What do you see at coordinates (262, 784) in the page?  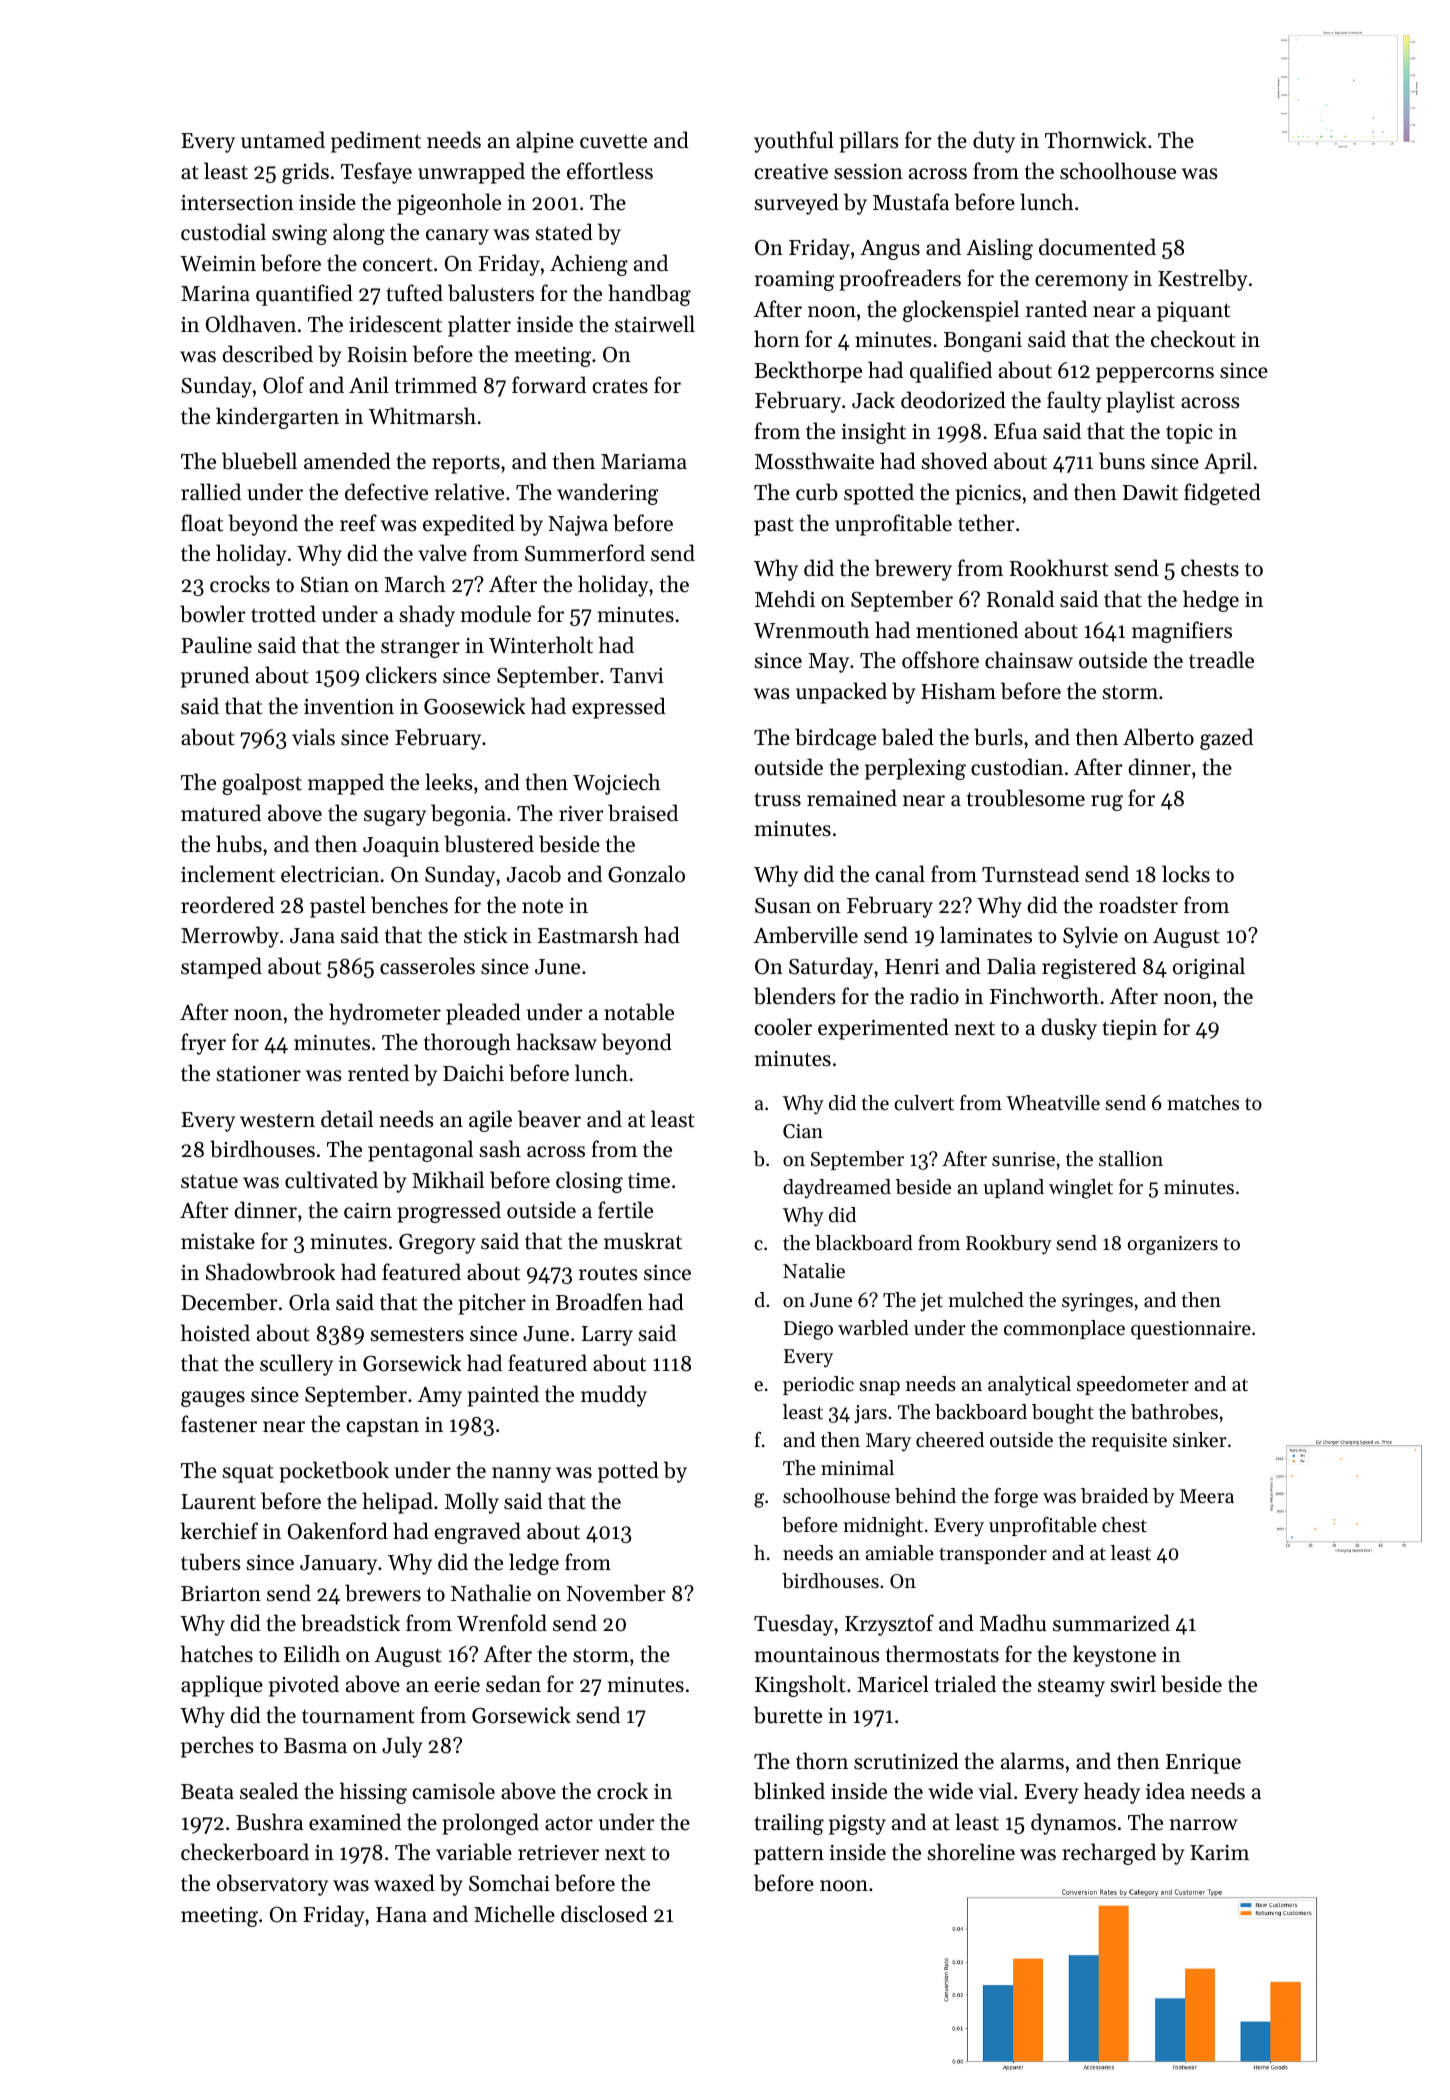 I see `goalpost` at bounding box center [262, 784].
